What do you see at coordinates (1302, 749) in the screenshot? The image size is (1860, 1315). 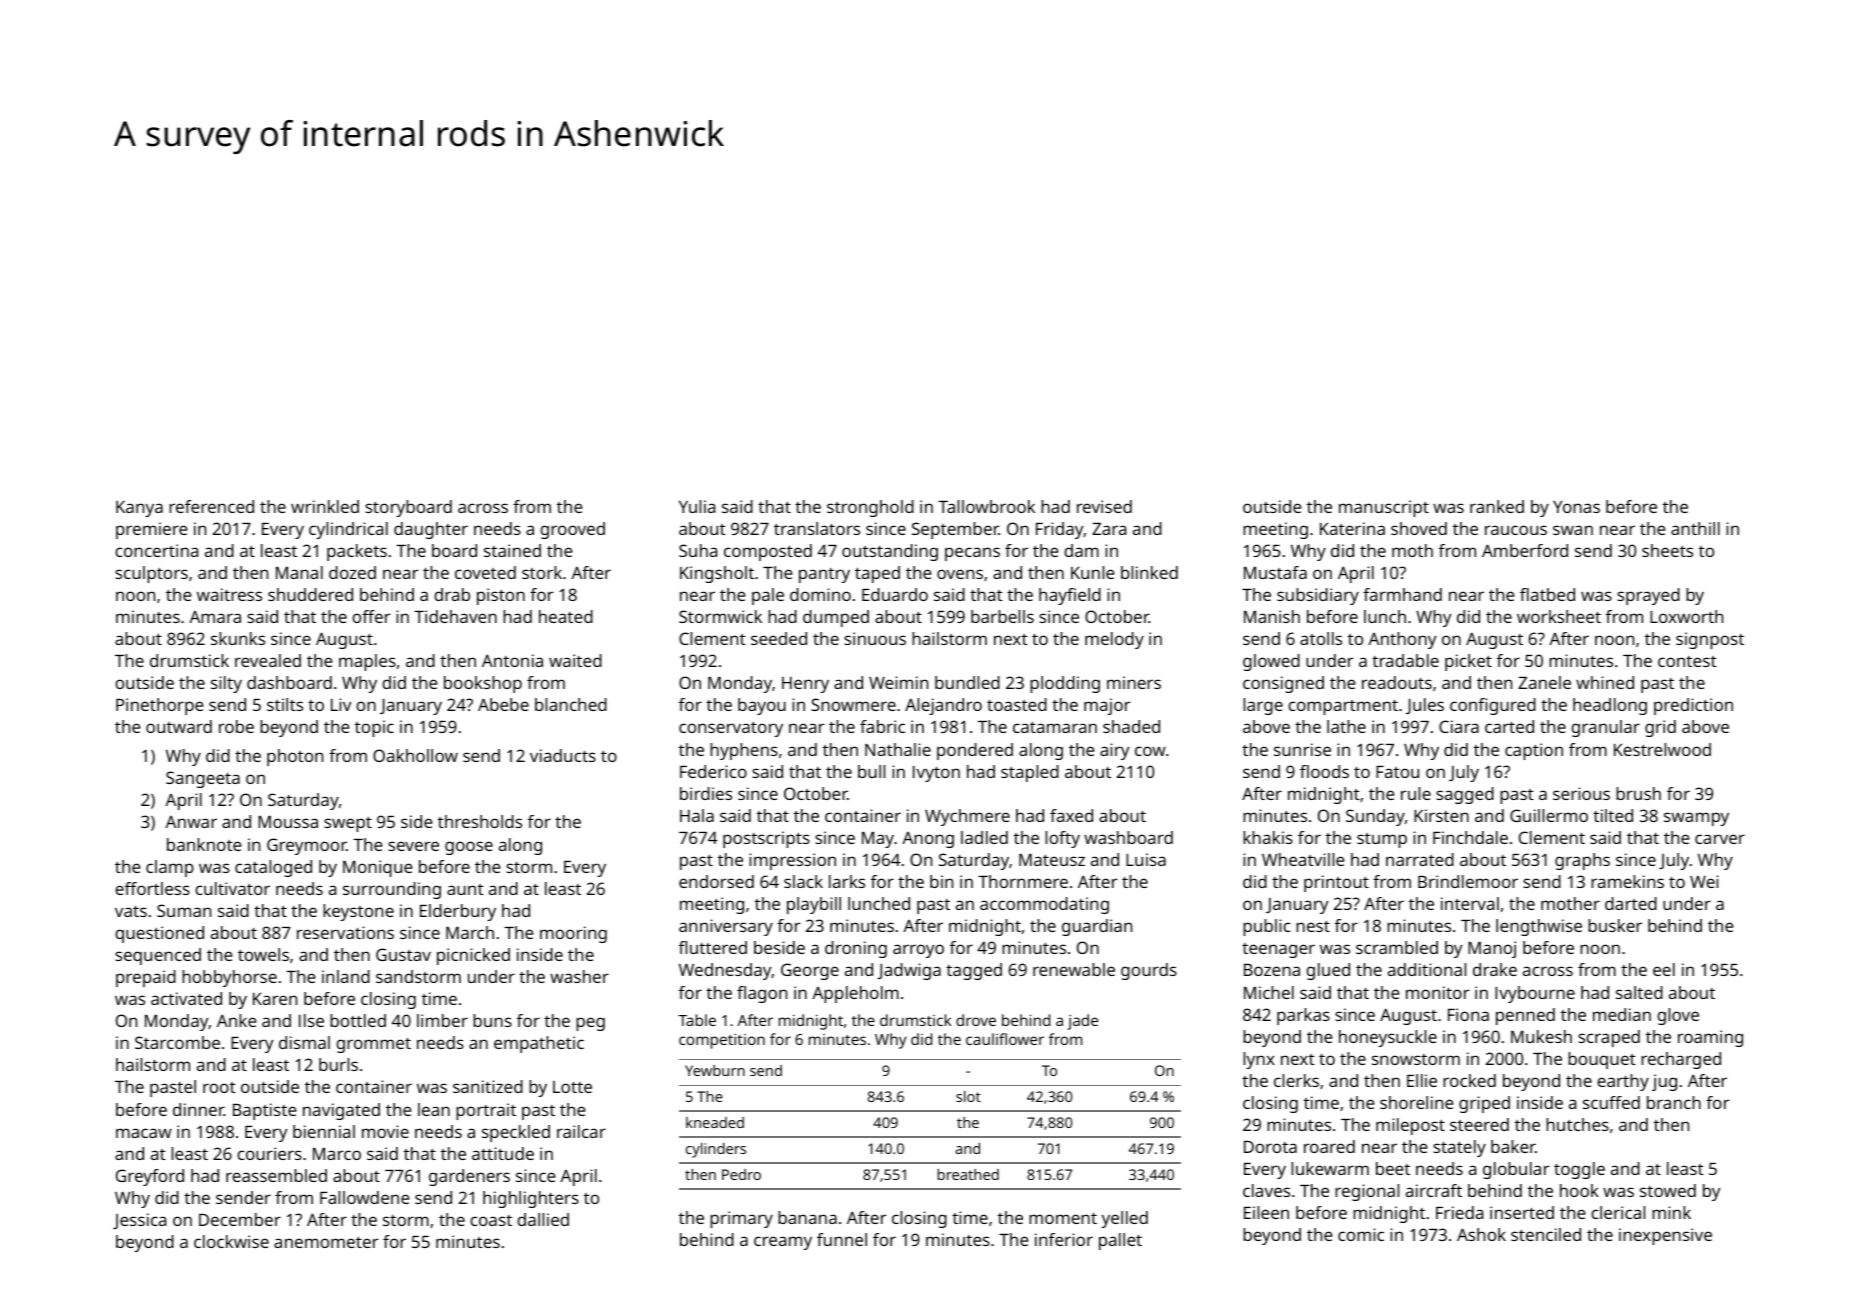 I see `sunrise` at bounding box center [1302, 749].
